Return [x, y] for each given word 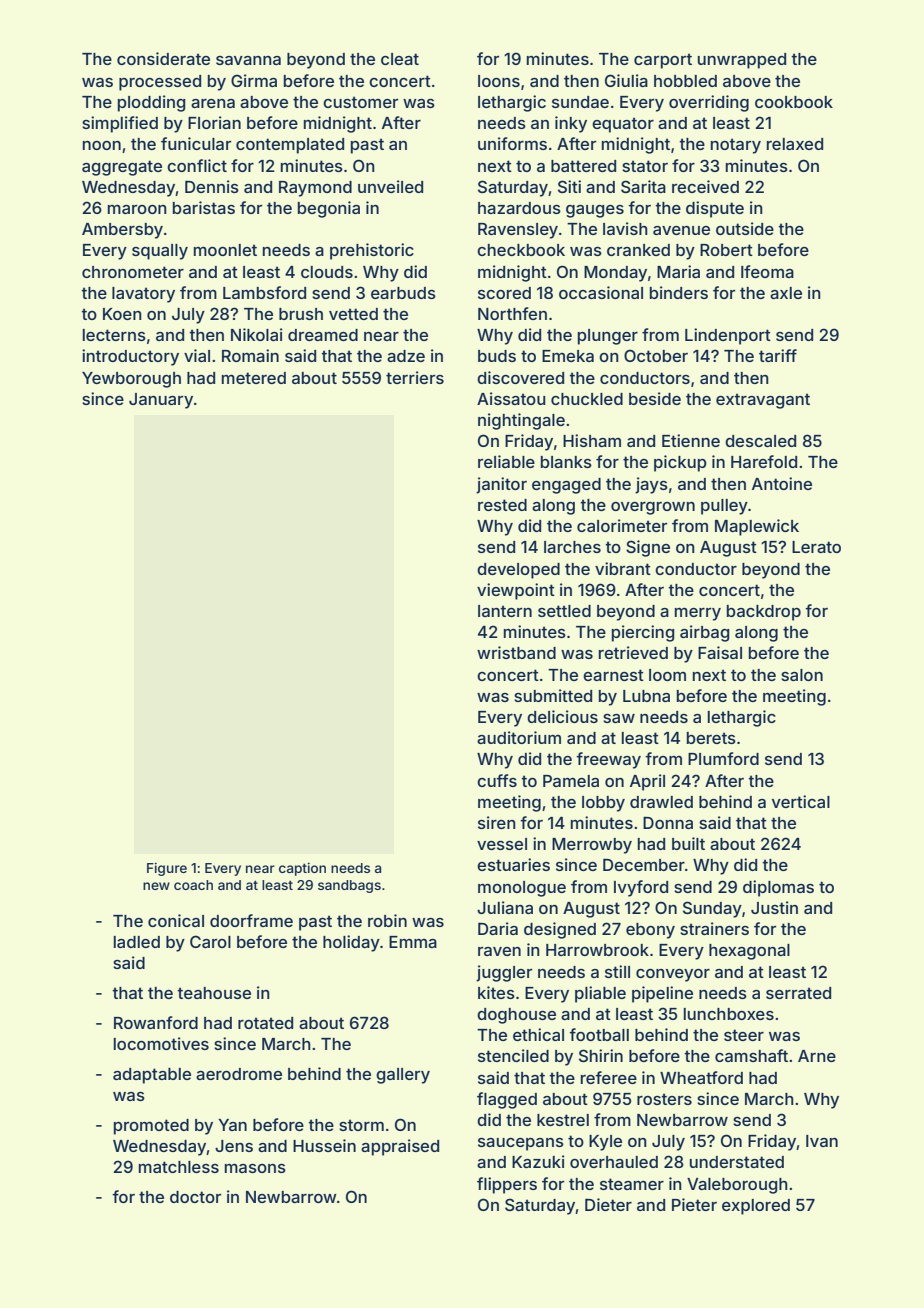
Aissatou [511, 398]
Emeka [568, 356]
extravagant [763, 401]
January [161, 401]
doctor [195, 1197]
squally [160, 252]
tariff [778, 355]
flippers [507, 1185]
